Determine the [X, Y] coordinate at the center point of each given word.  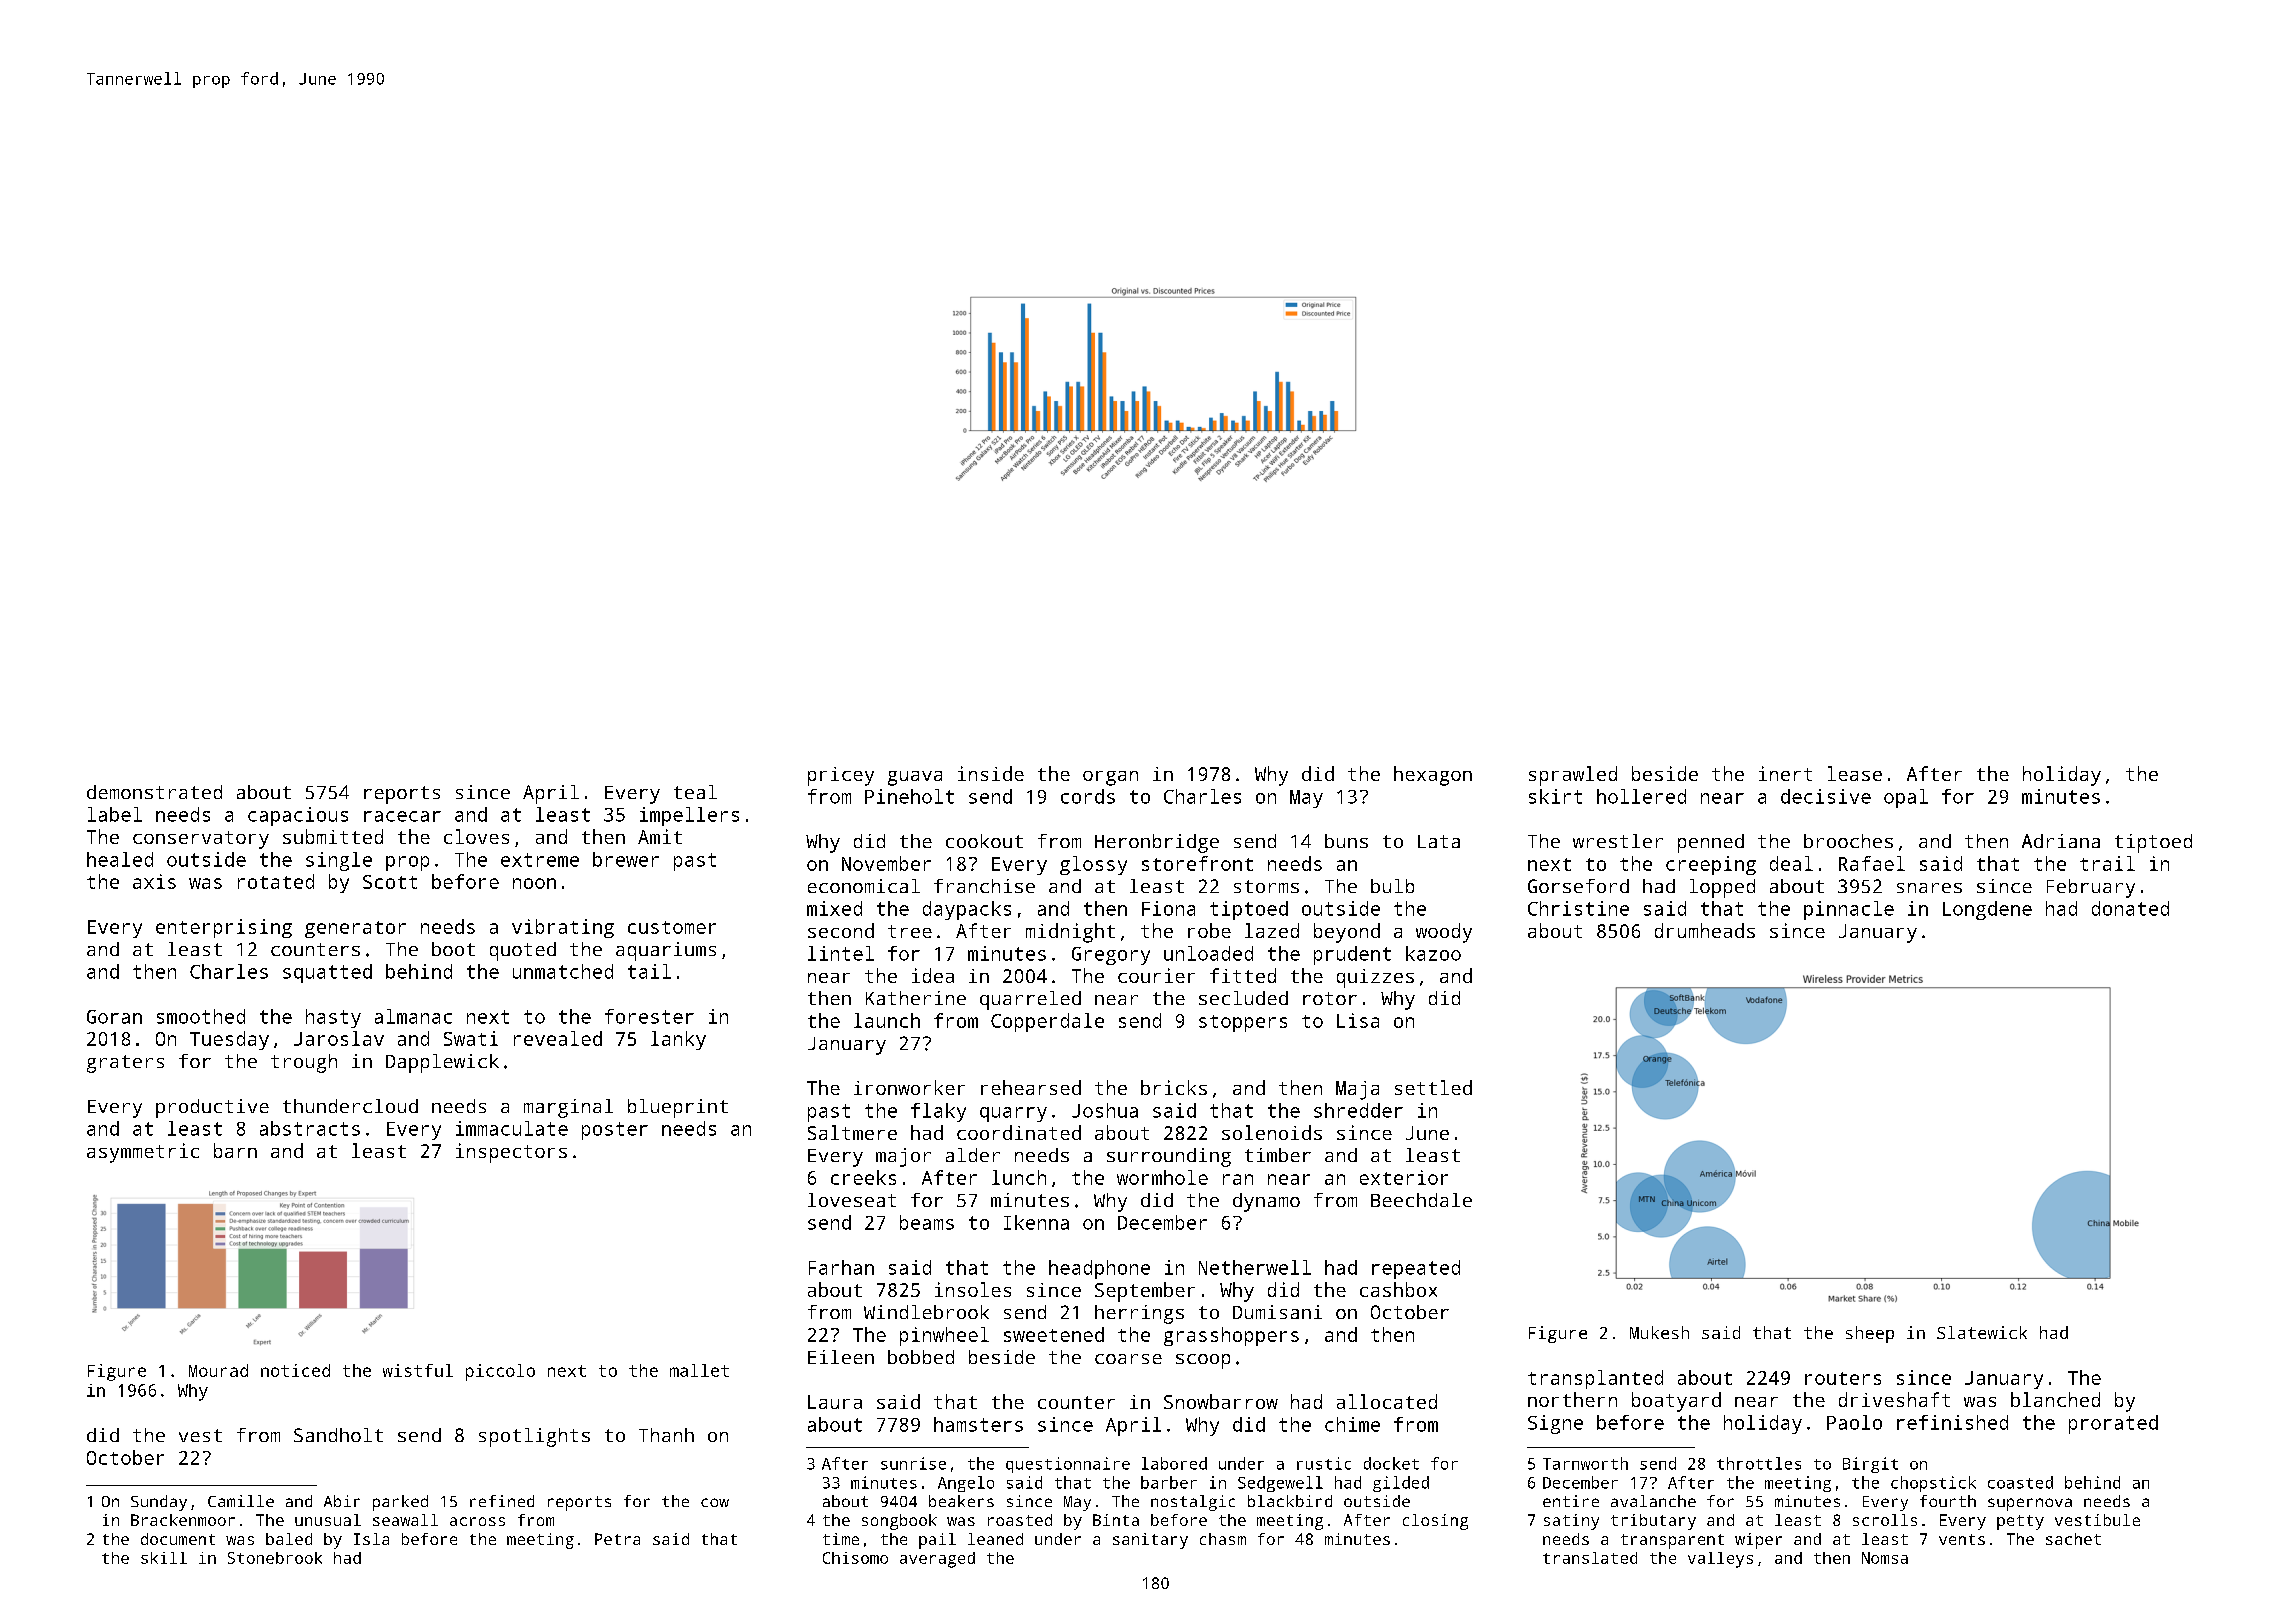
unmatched [563, 971]
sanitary [1150, 1541]
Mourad [218, 1370]
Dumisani [1277, 1312]
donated [2130, 908]
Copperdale [1047, 1022]
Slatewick [1982, 1332]
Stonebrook [275, 1558]
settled [1433, 1087]
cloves [476, 836]
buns [1346, 841]
